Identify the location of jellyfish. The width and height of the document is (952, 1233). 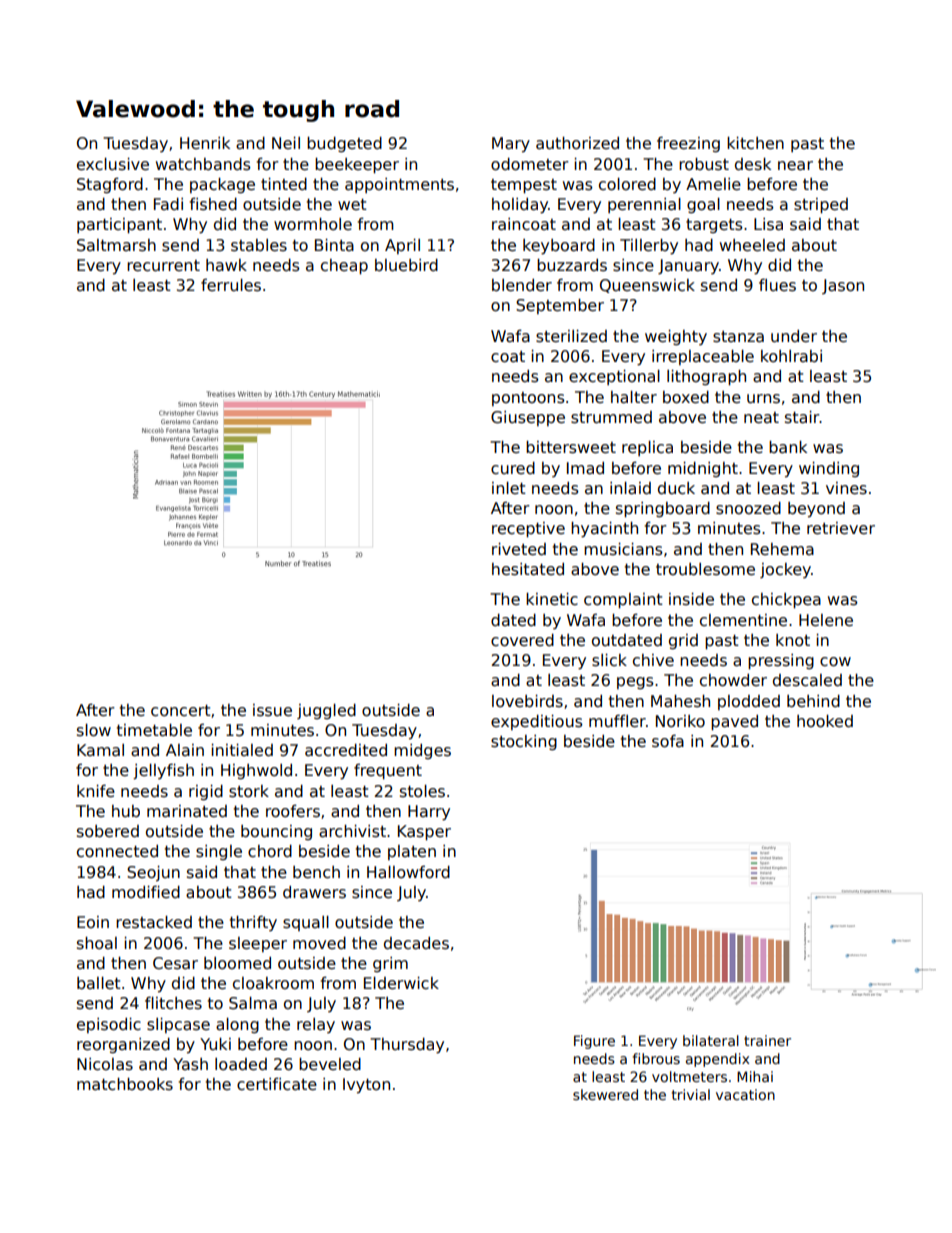
(163, 771).
